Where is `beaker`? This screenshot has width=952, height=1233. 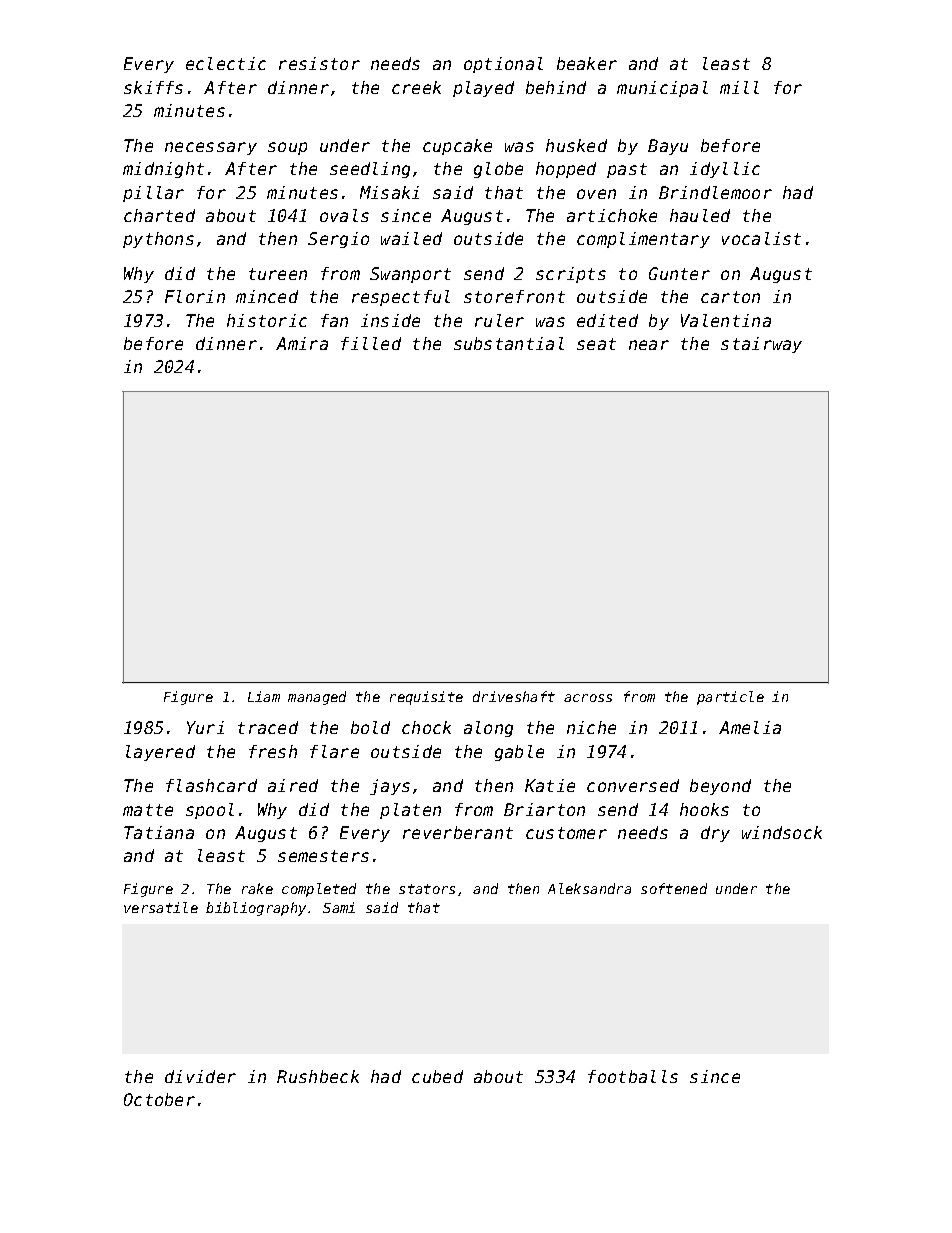
beaker is located at coordinates (587, 63).
